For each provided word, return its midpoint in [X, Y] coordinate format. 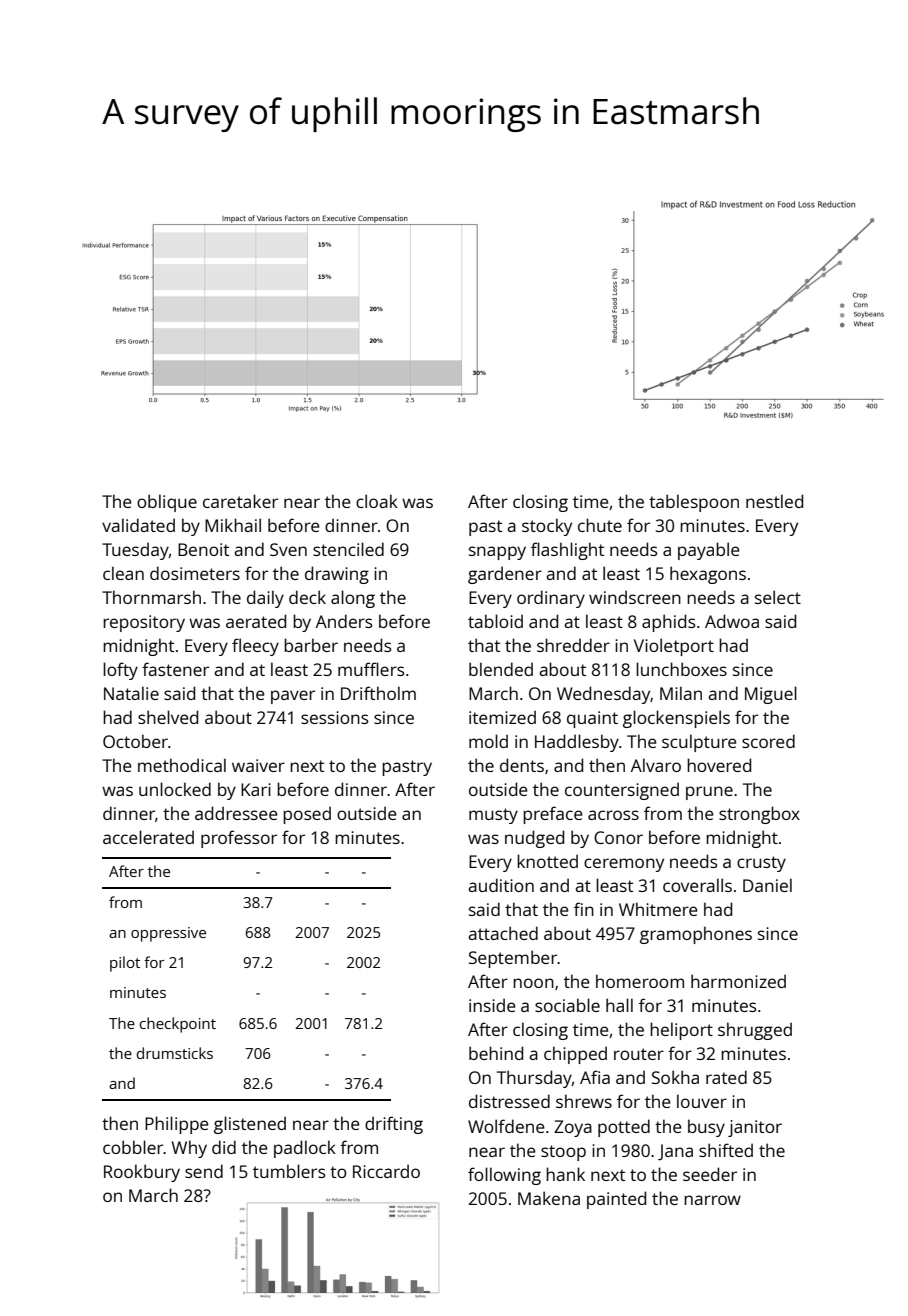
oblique [167, 503]
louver [702, 1101]
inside [492, 1005]
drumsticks [175, 1053]
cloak [377, 501]
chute [600, 525]
